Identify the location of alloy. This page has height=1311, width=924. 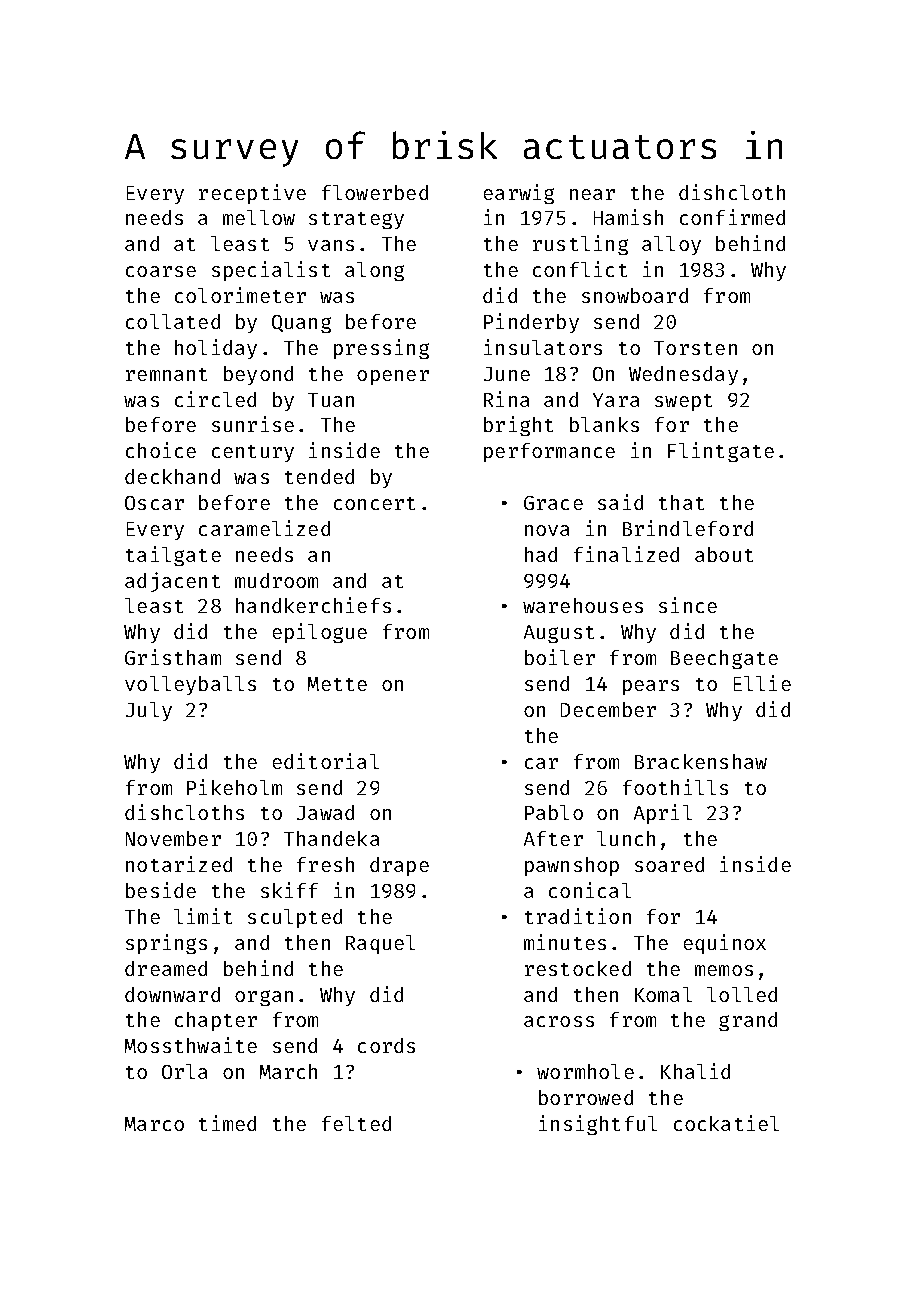
(671, 245).
